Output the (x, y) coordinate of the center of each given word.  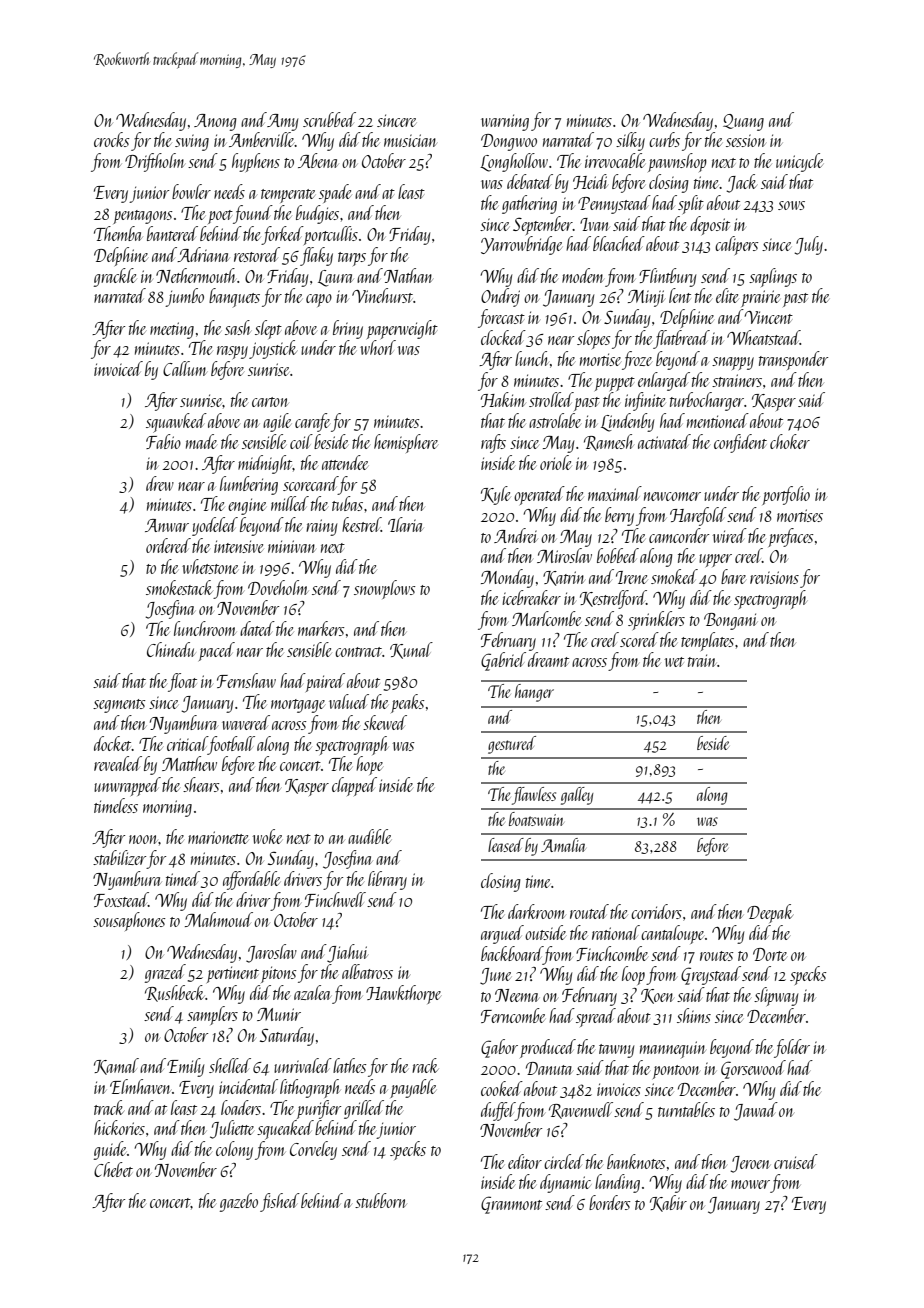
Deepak (770, 913)
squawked (176, 423)
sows (791, 205)
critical (187, 743)
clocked (503, 337)
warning (505, 122)
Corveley (313, 1150)
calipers (736, 245)
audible (369, 836)
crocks (111, 139)
